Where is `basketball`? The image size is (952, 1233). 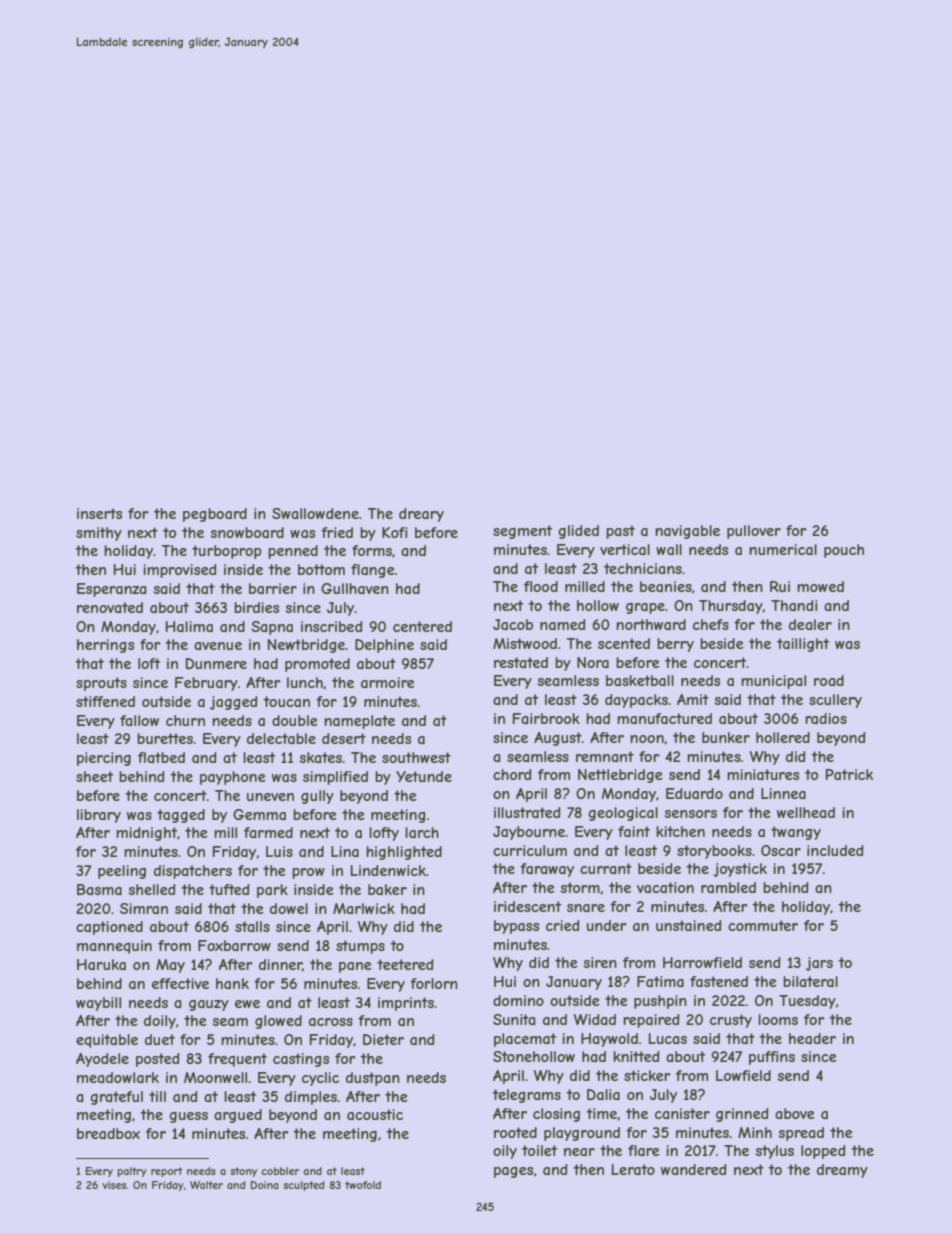
basketball is located at coordinates (640, 680).
